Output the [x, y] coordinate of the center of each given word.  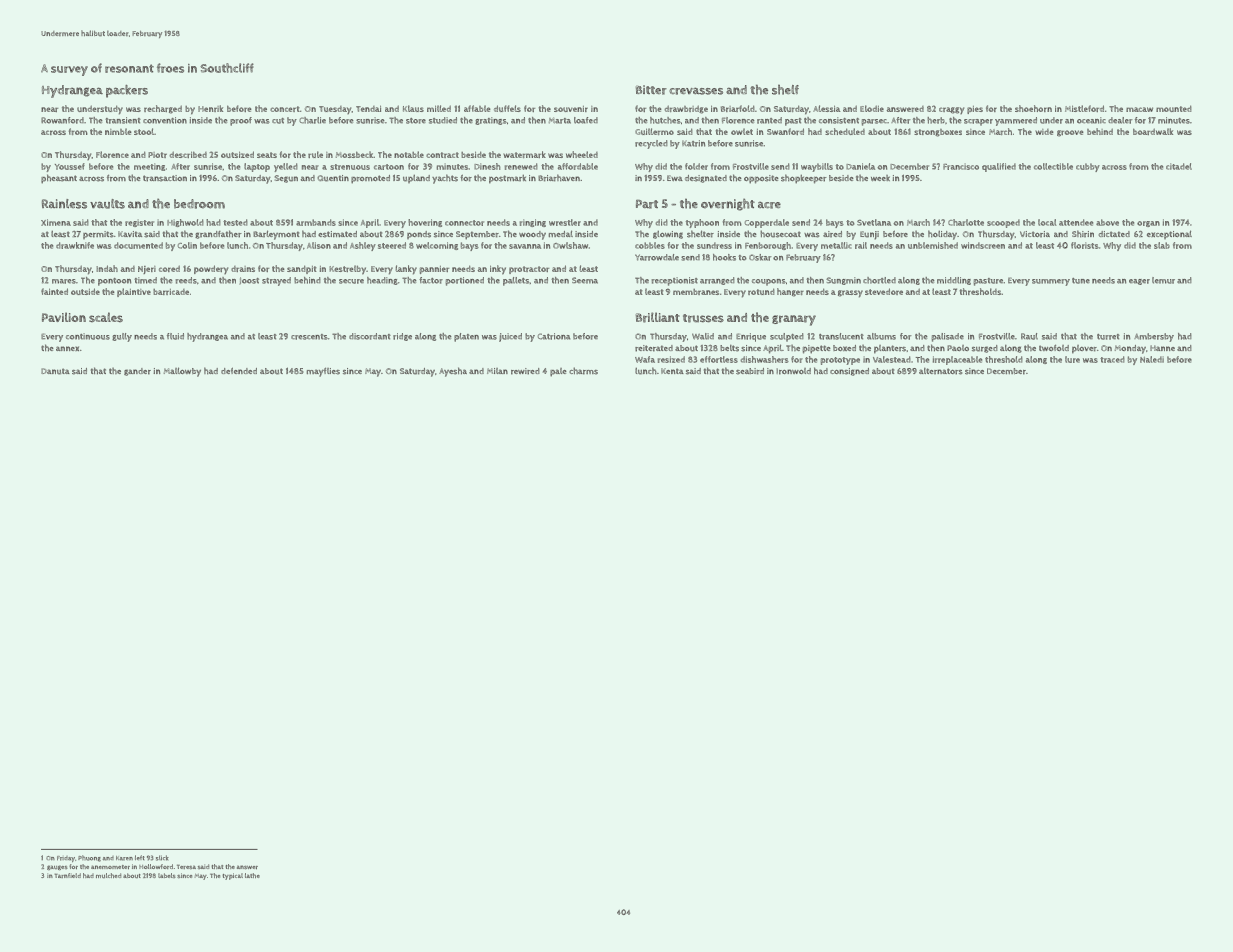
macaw [1139, 109]
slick [162, 858]
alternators [940, 371]
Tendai [368, 109]
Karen [124, 858]
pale [558, 372]
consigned [849, 372]
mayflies [323, 372]
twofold [1054, 348]
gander [137, 372]
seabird [750, 371]
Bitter [651, 90]
